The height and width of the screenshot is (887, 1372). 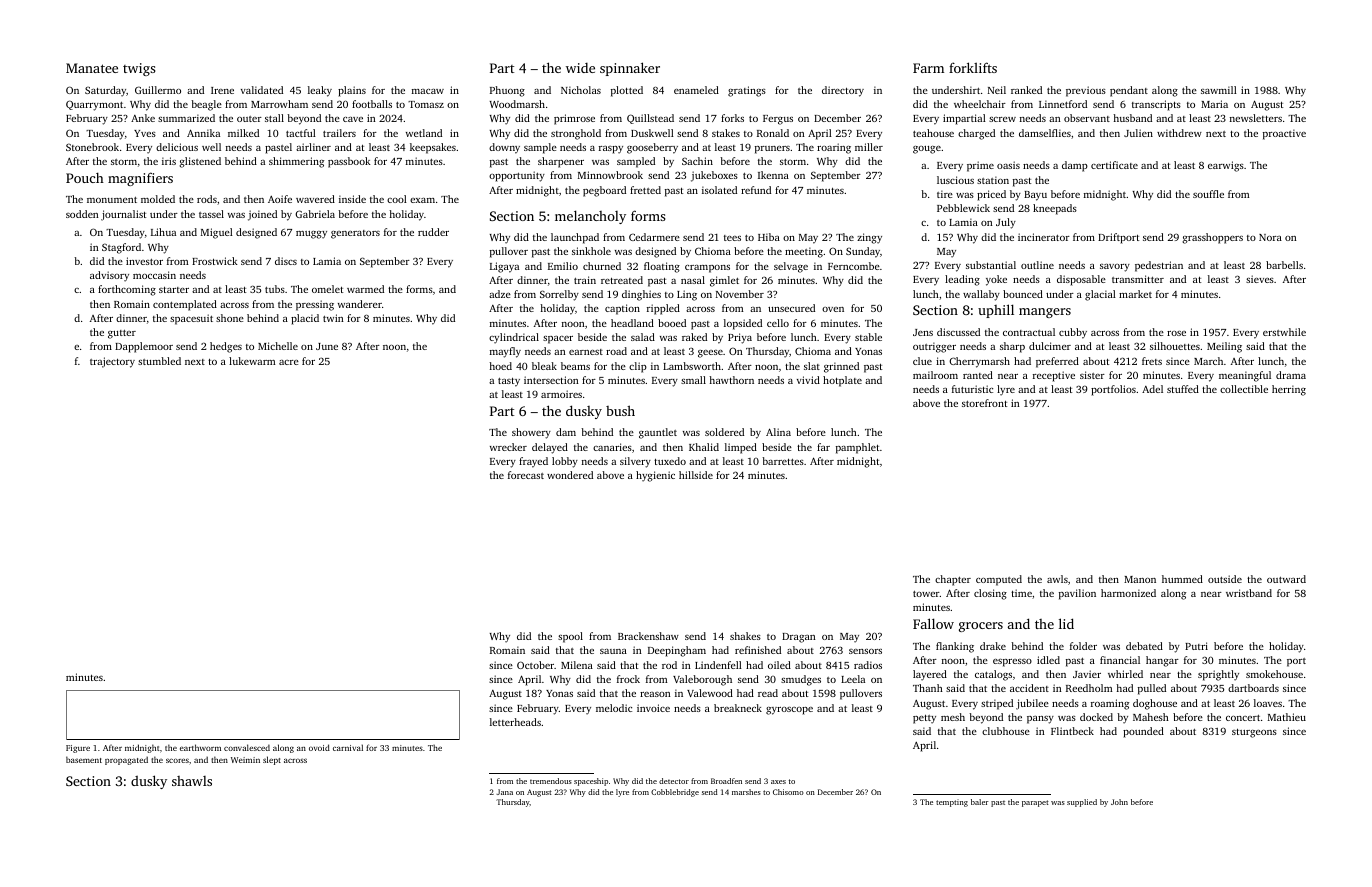 What do you see at coordinates (1120, 660) in the screenshot?
I see `financial` at bounding box center [1120, 660].
